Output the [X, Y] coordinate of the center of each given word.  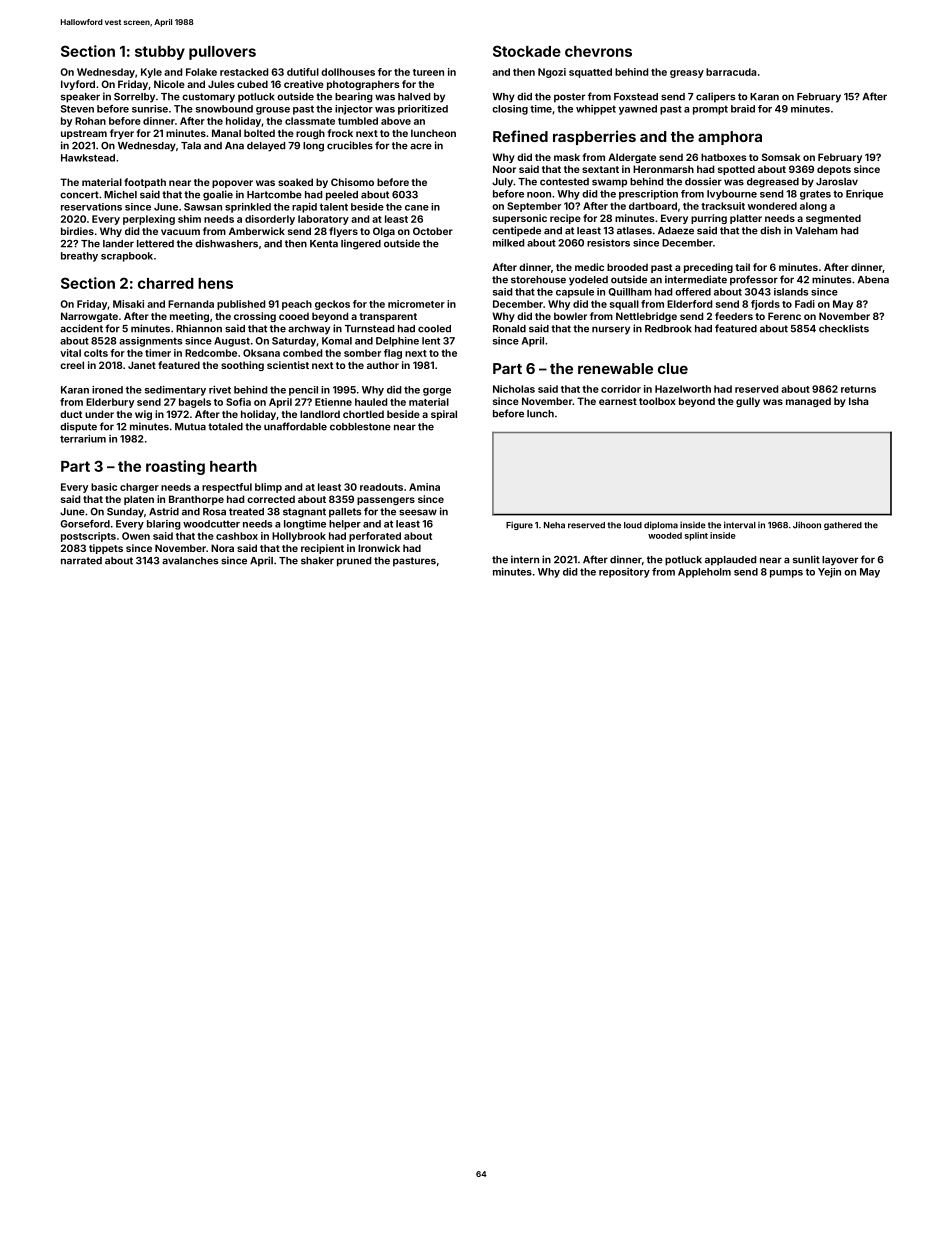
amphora [730, 138]
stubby [160, 53]
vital [70, 353]
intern [525, 559]
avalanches [190, 561]
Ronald [509, 329]
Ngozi [552, 73]
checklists [844, 328]
